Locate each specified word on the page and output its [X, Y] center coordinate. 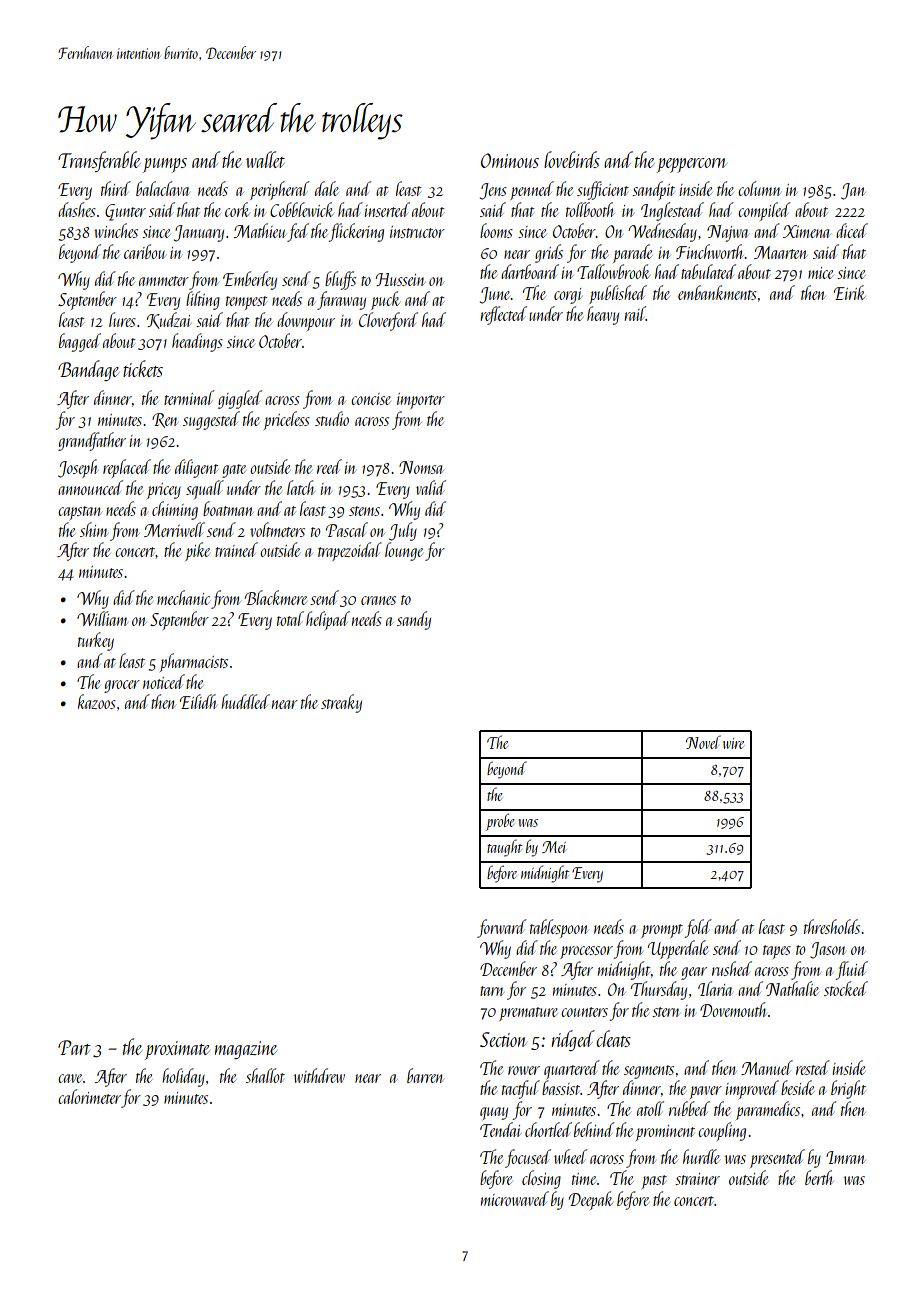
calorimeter [89, 1096]
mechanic [183, 597]
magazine [246, 1050]
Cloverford [388, 321]
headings [197, 342]
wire [733, 743]
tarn [492, 991]
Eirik [850, 292]
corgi [568, 296]
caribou [144, 251]
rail [635, 313]
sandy [414, 620]
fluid [851, 970]
